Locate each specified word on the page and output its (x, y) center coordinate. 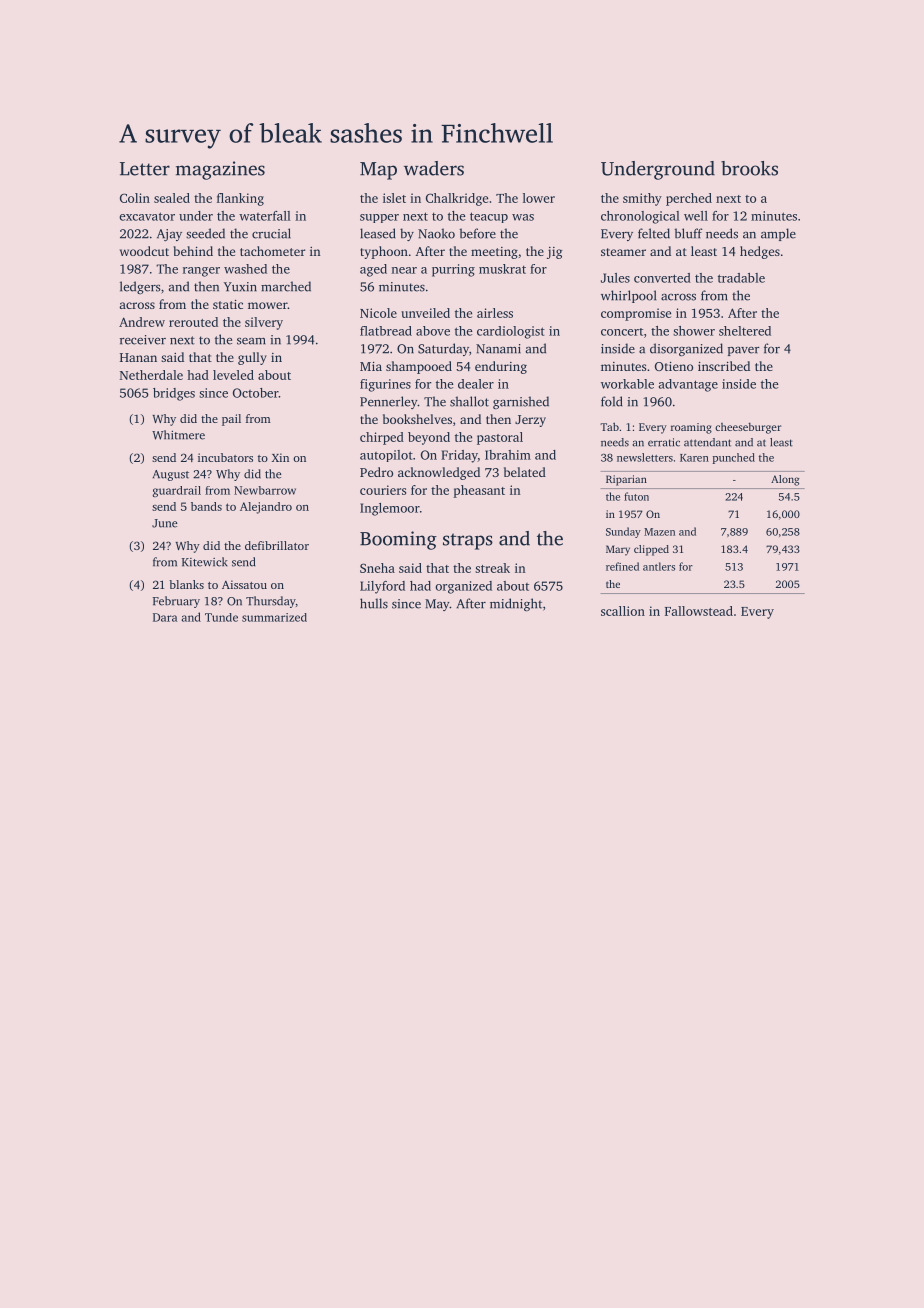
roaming (691, 428)
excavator (147, 216)
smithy (642, 199)
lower (539, 198)
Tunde (221, 617)
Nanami (498, 349)
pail (231, 420)
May (437, 605)
